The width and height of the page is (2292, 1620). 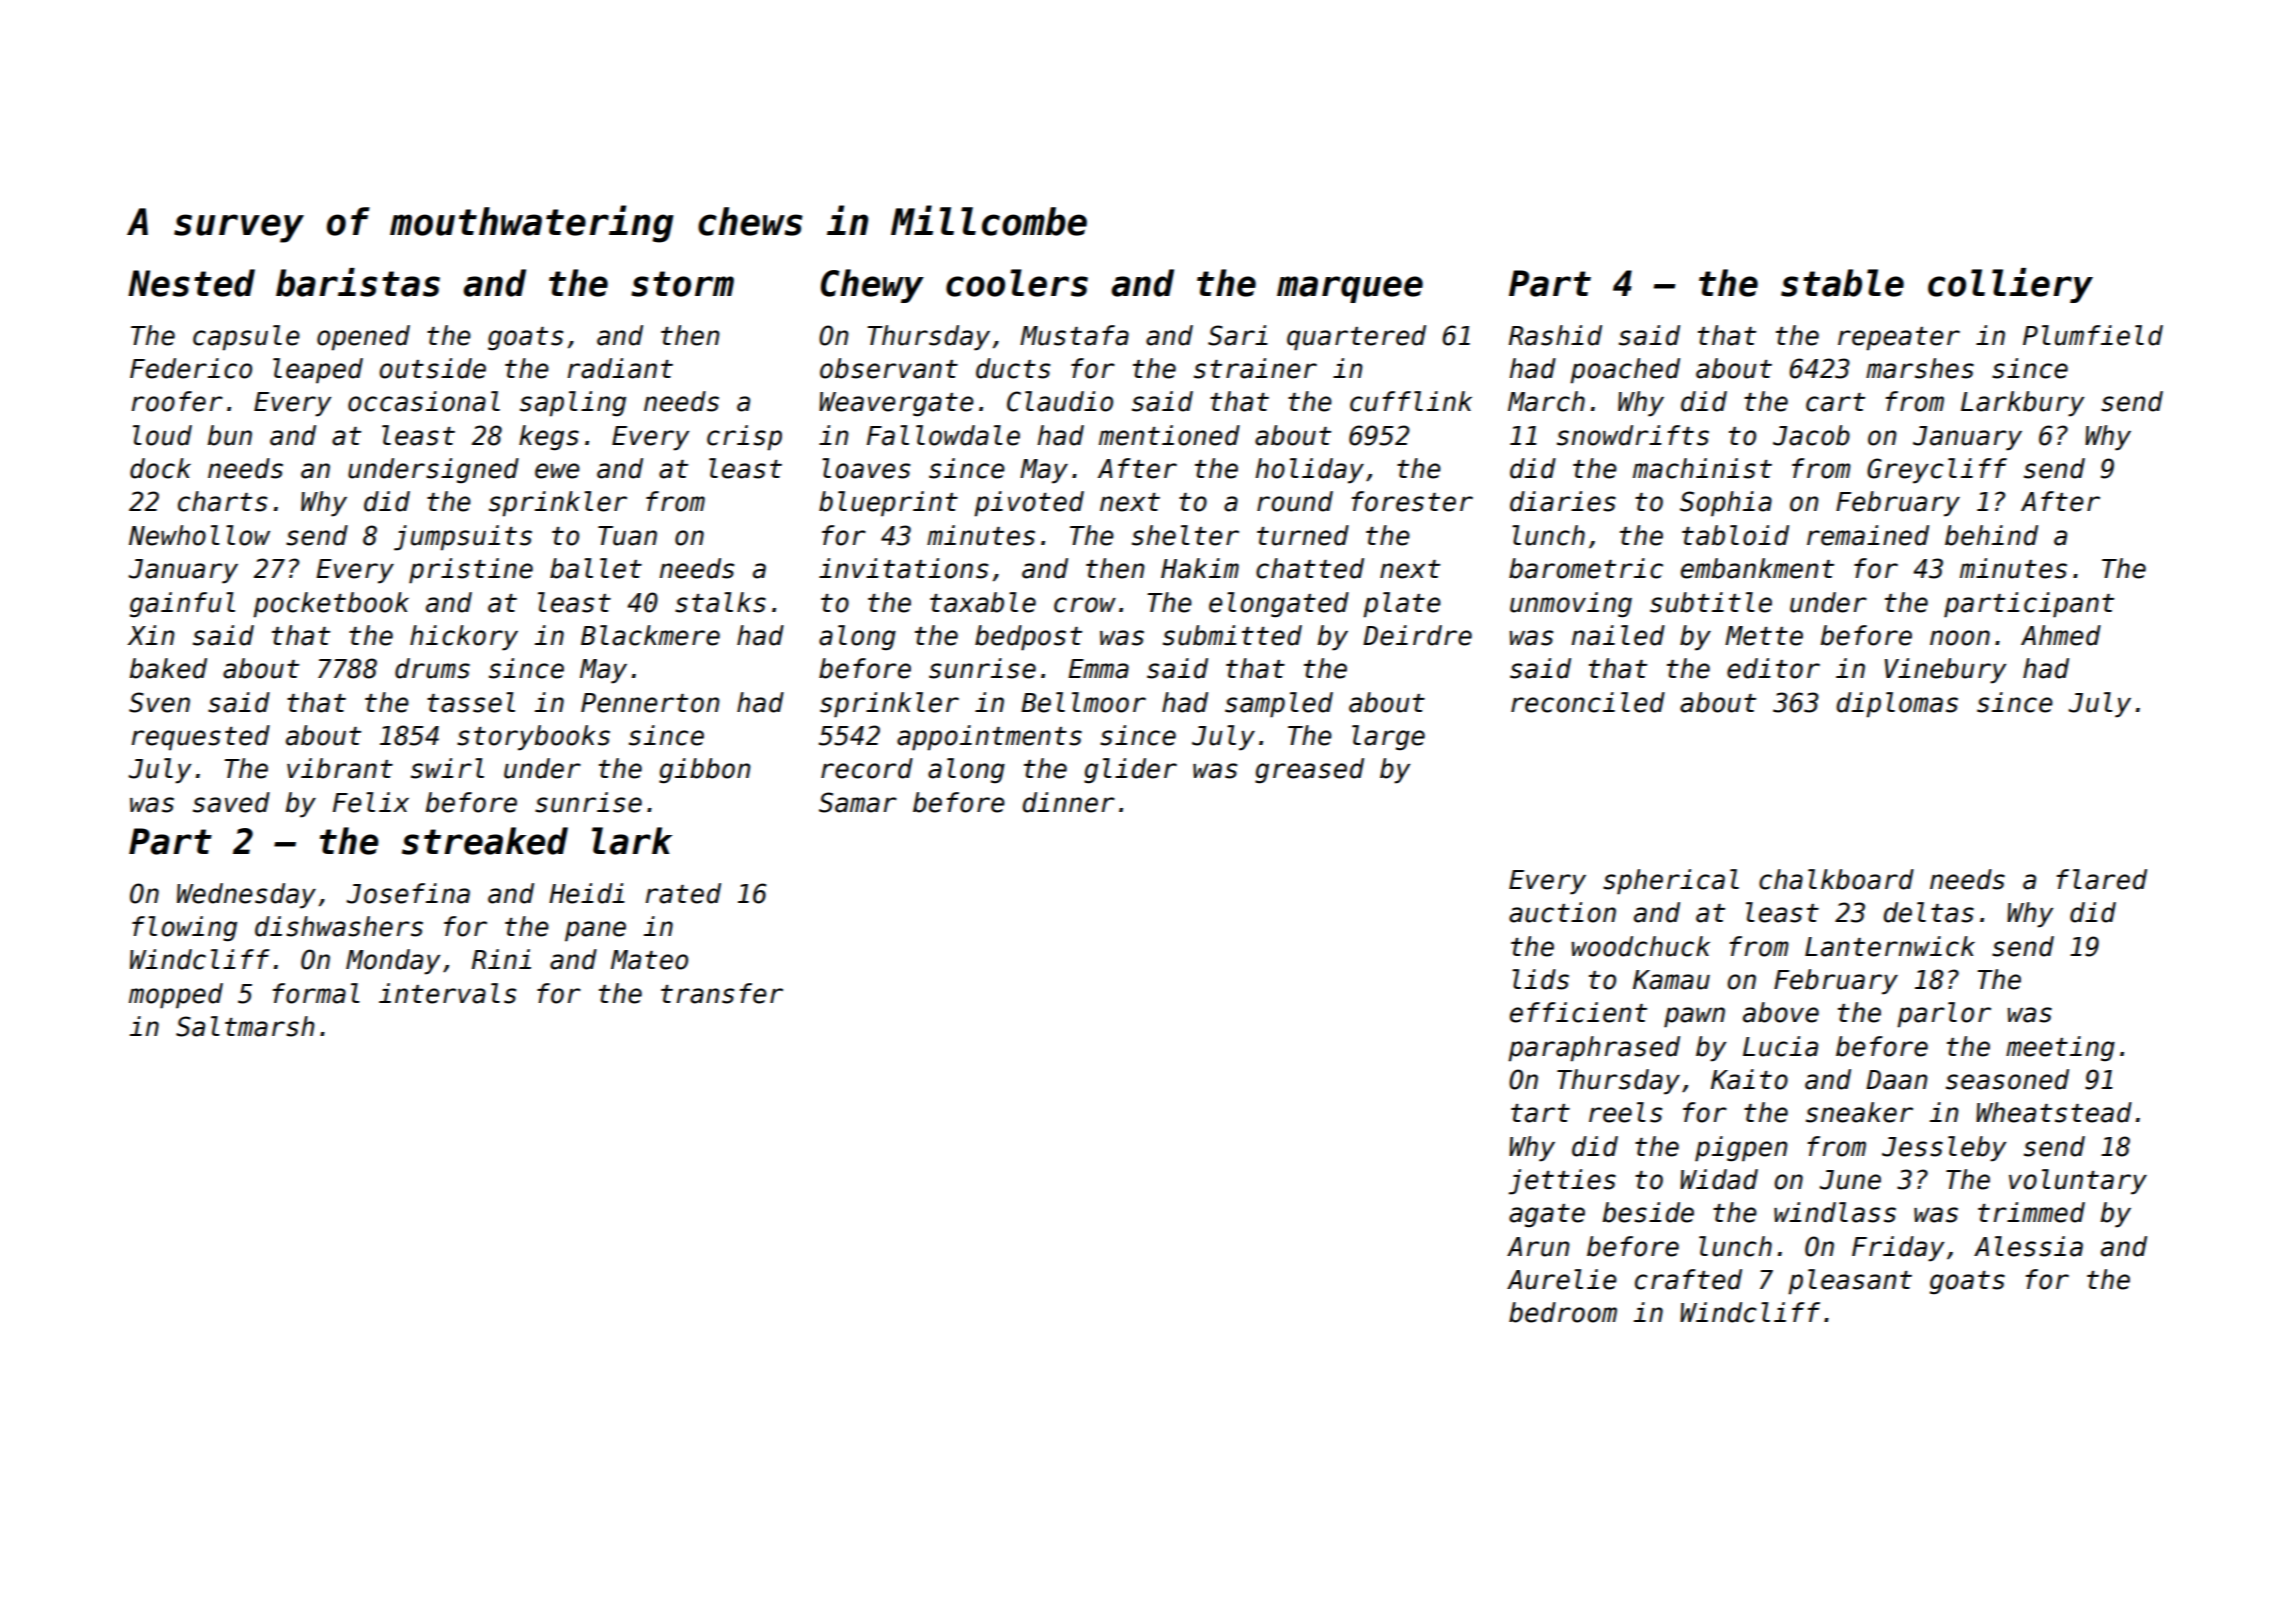 What do you see at coordinates (704, 771) in the page?
I see `gibbon` at bounding box center [704, 771].
